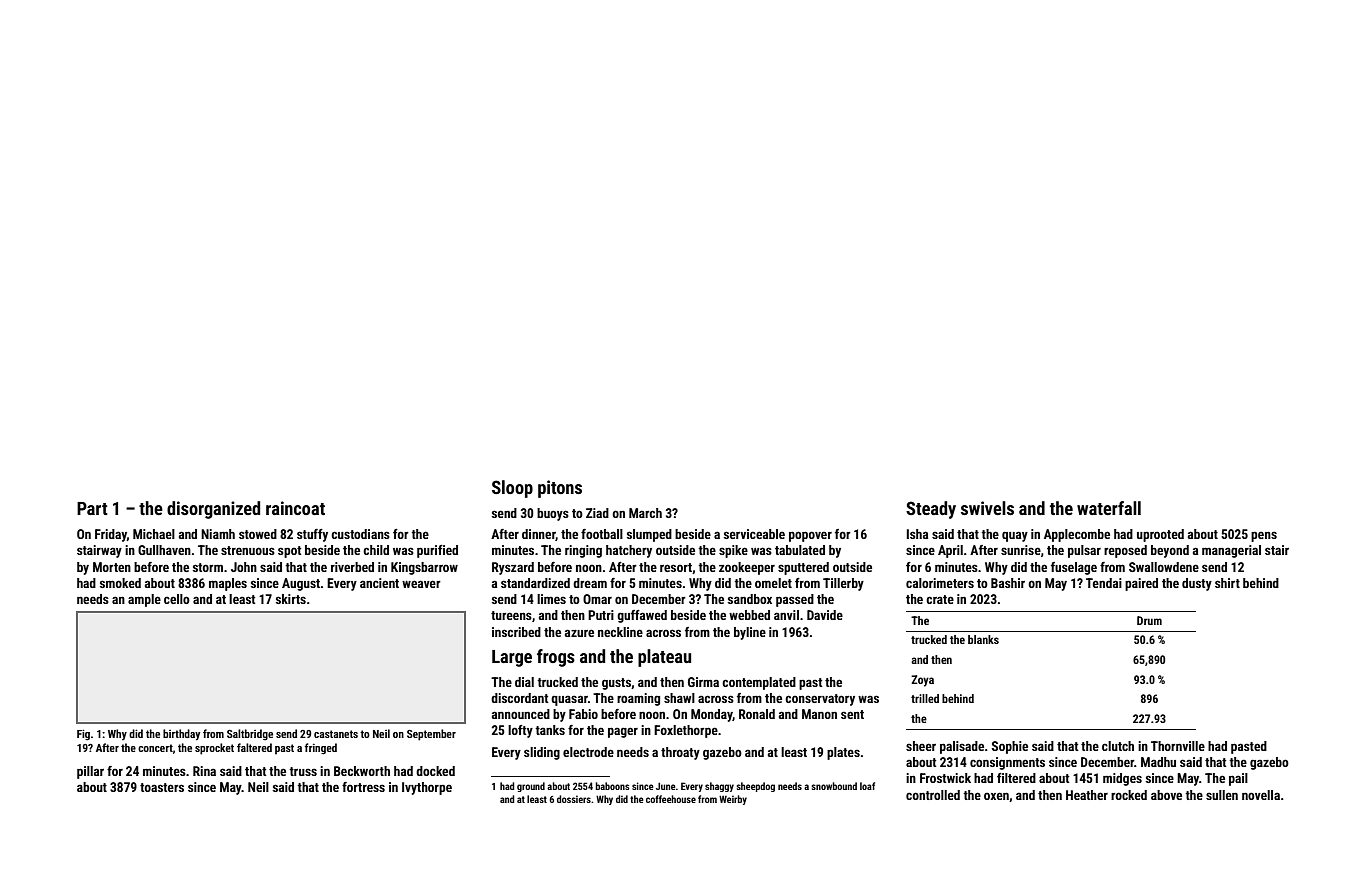 The height and width of the screenshot is (887, 1372). I want to click on trilled, so click(925, 698).
